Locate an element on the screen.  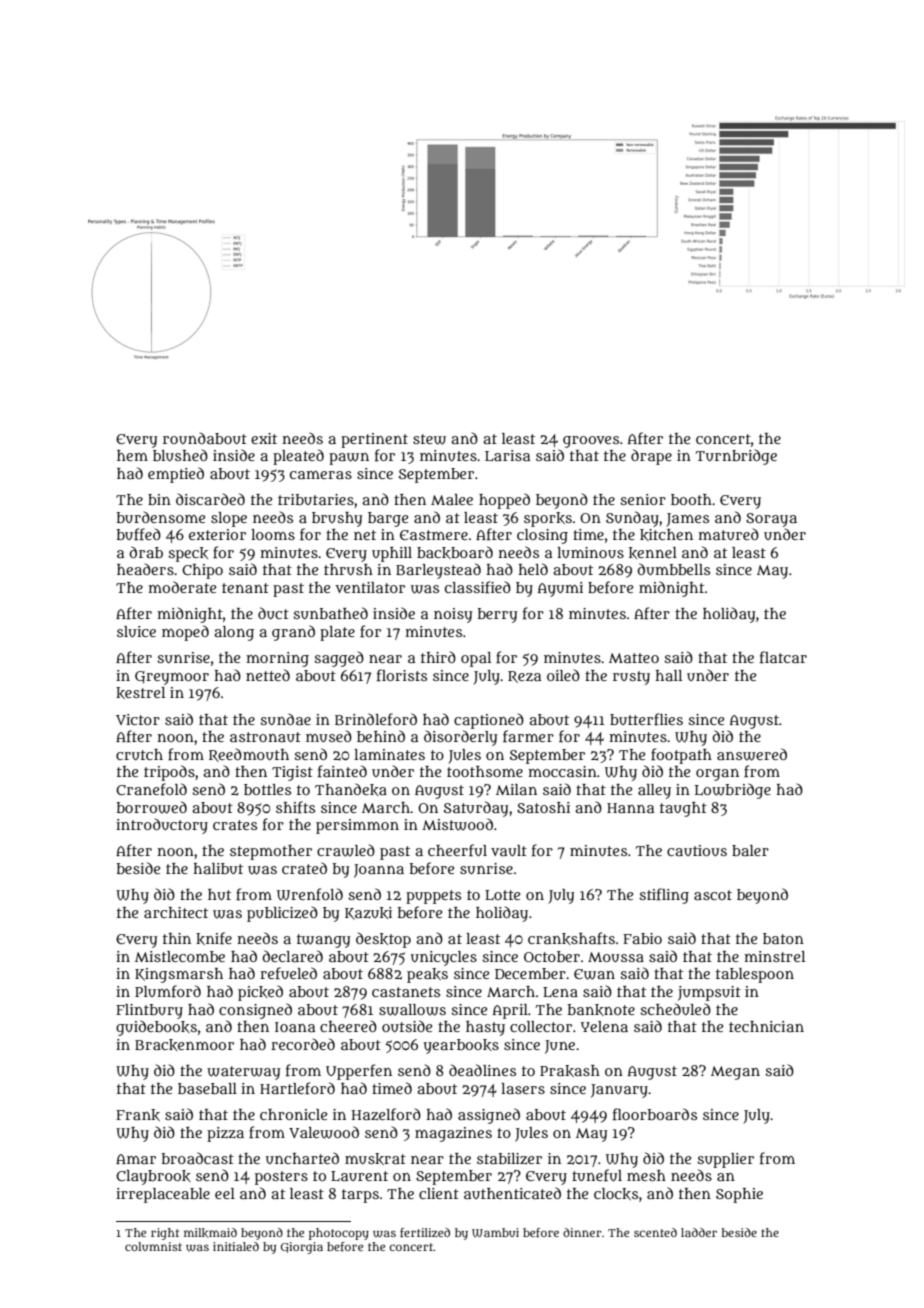
slope is located at coordinates (229, 519).
